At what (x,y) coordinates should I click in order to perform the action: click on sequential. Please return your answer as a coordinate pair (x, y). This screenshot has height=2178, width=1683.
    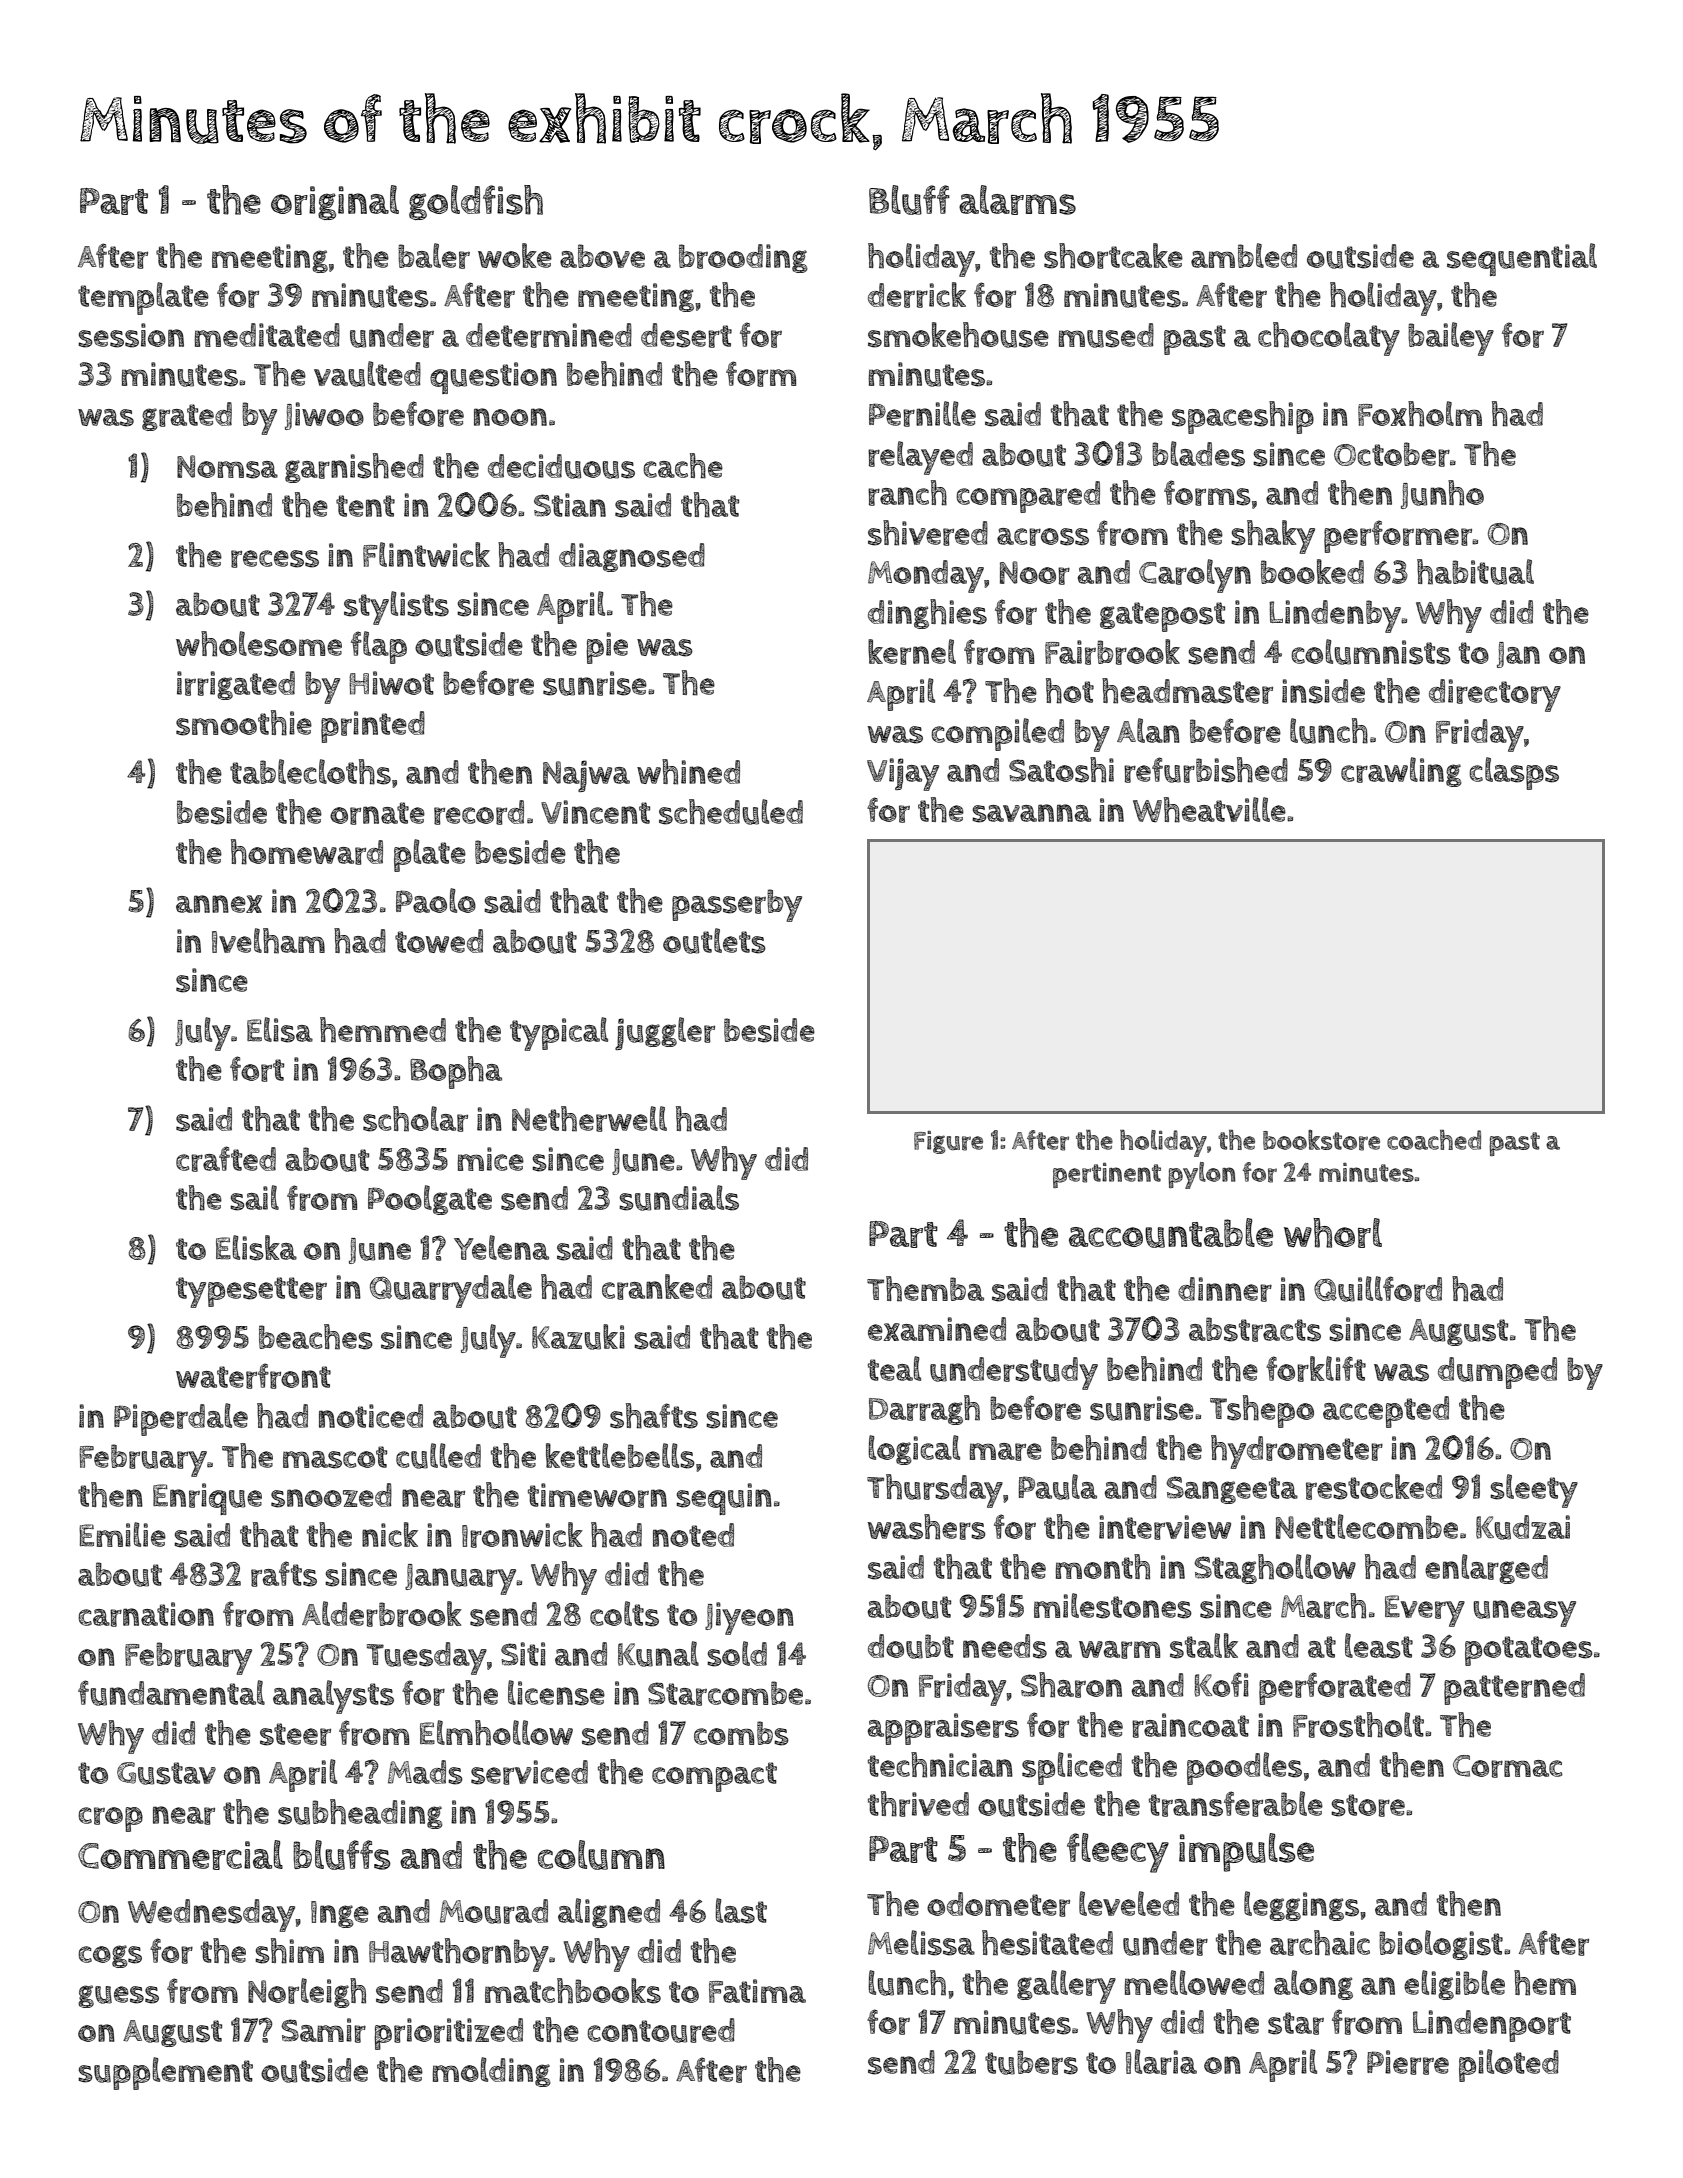
    Looking at the image, I should click on (1522, 259).
